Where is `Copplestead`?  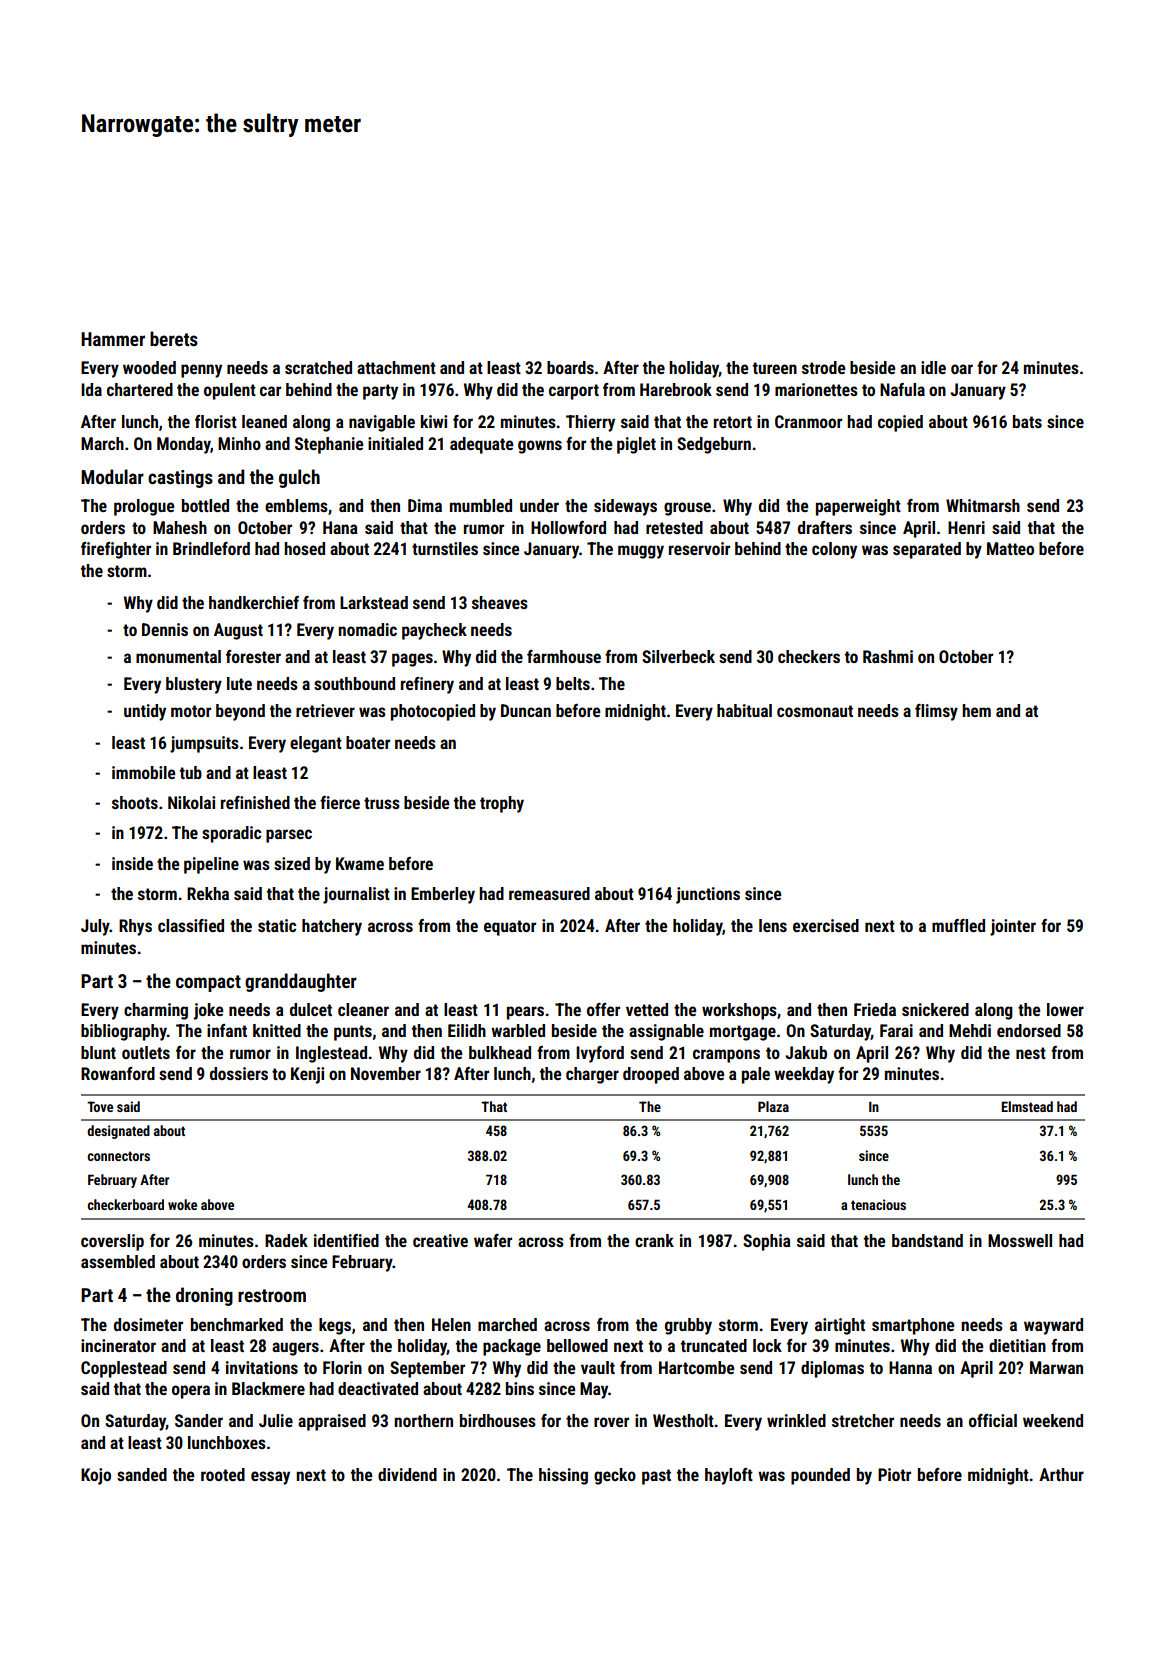 Copplestead is located at coordinates (124, 1369).
